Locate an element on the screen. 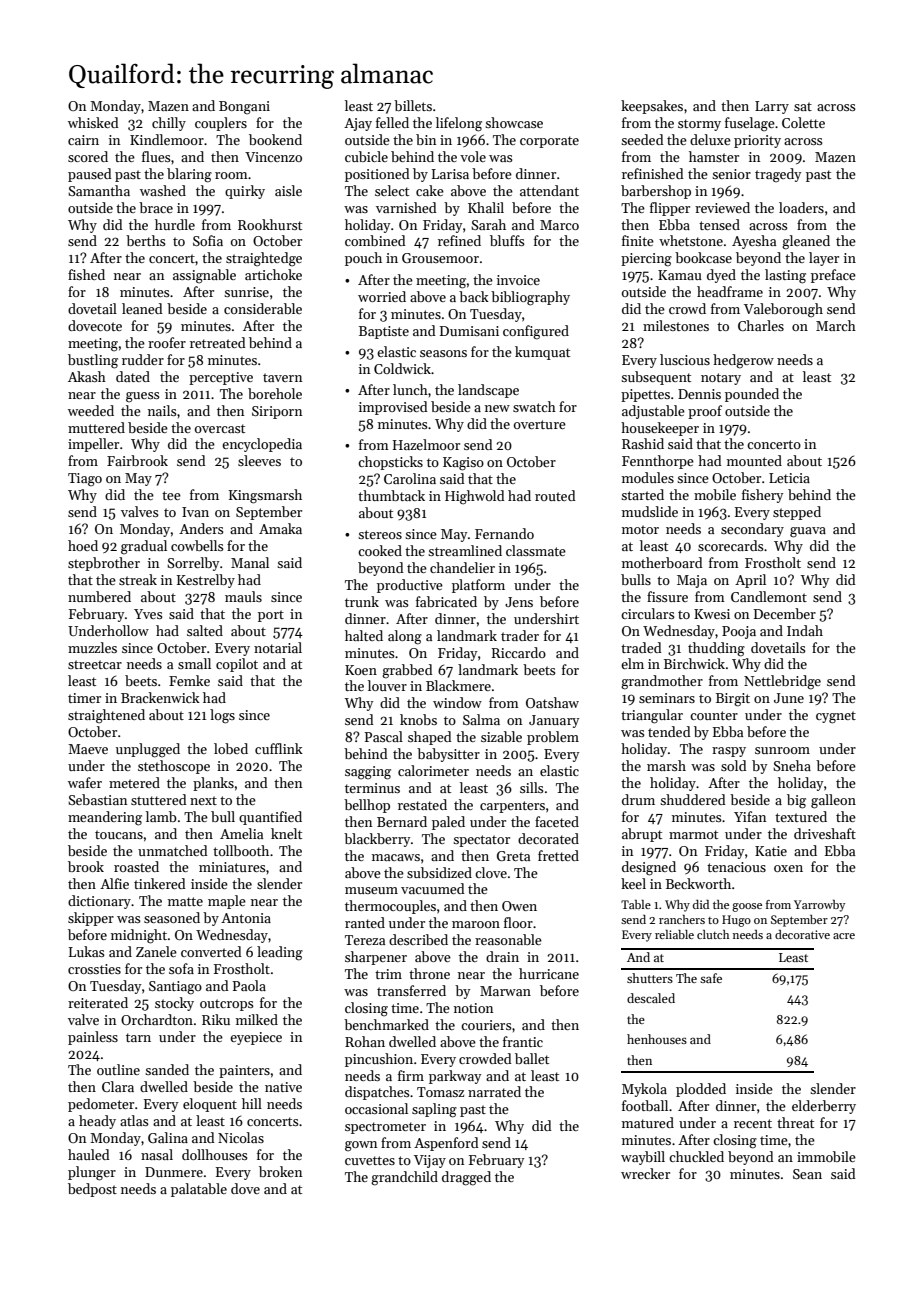 The image size is (924, 1308). improvised is located at coordinates (393, 408).
